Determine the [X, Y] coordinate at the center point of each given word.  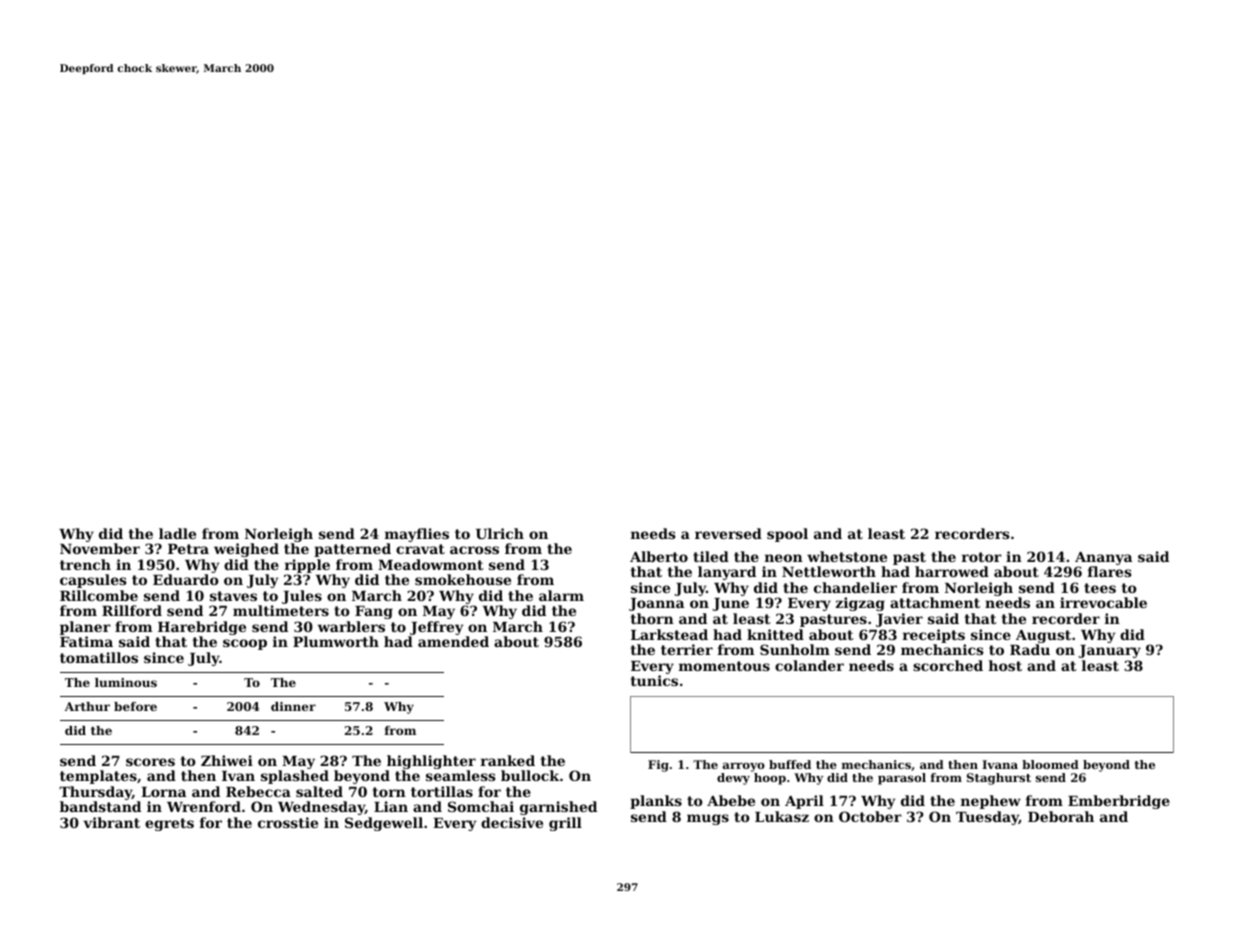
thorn [652, 618]
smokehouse [463, 579]
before [135, 706]
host [1005, 665]
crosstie [288, 822]
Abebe [731, 800]
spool [787, 535]
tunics [654, 680]
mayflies [417, 535]
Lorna [163, 792]
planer [85, 628]
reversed [728, 533]
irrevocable [1103, 602]
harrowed [952, 571]
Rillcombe [99, 595]
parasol [902, 779]
